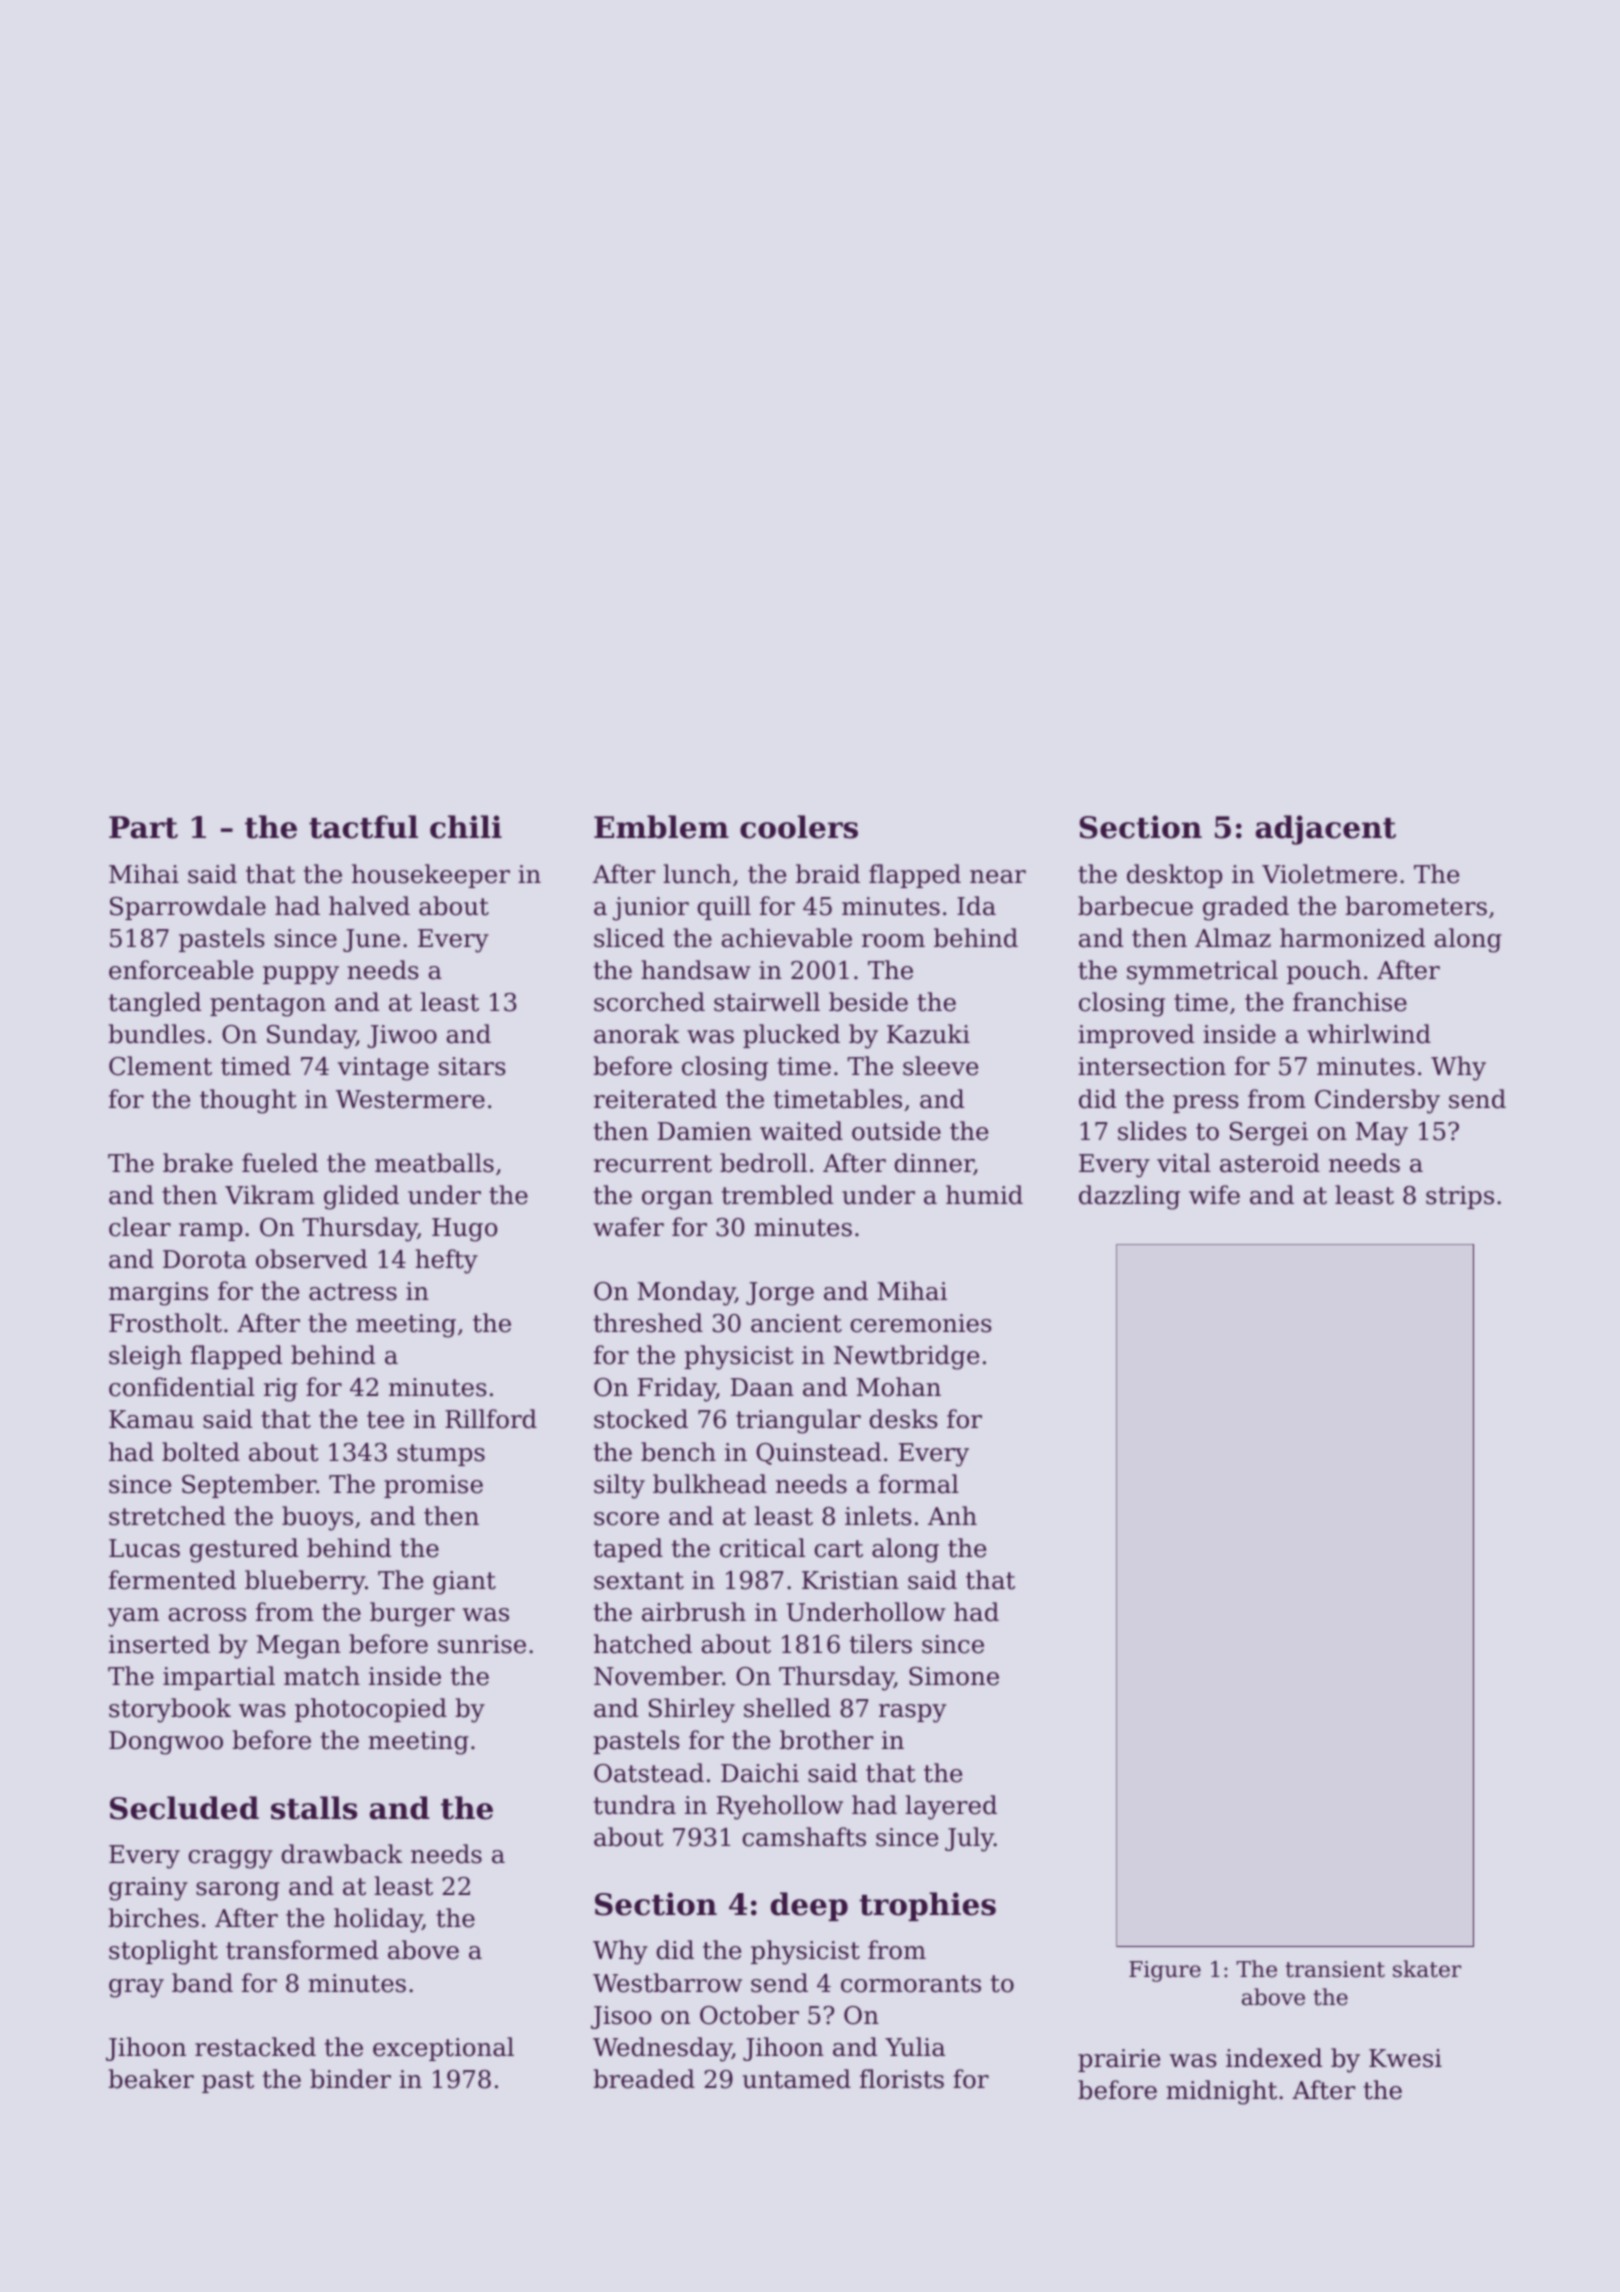  I want to click on rig, so click(281, 1390).
